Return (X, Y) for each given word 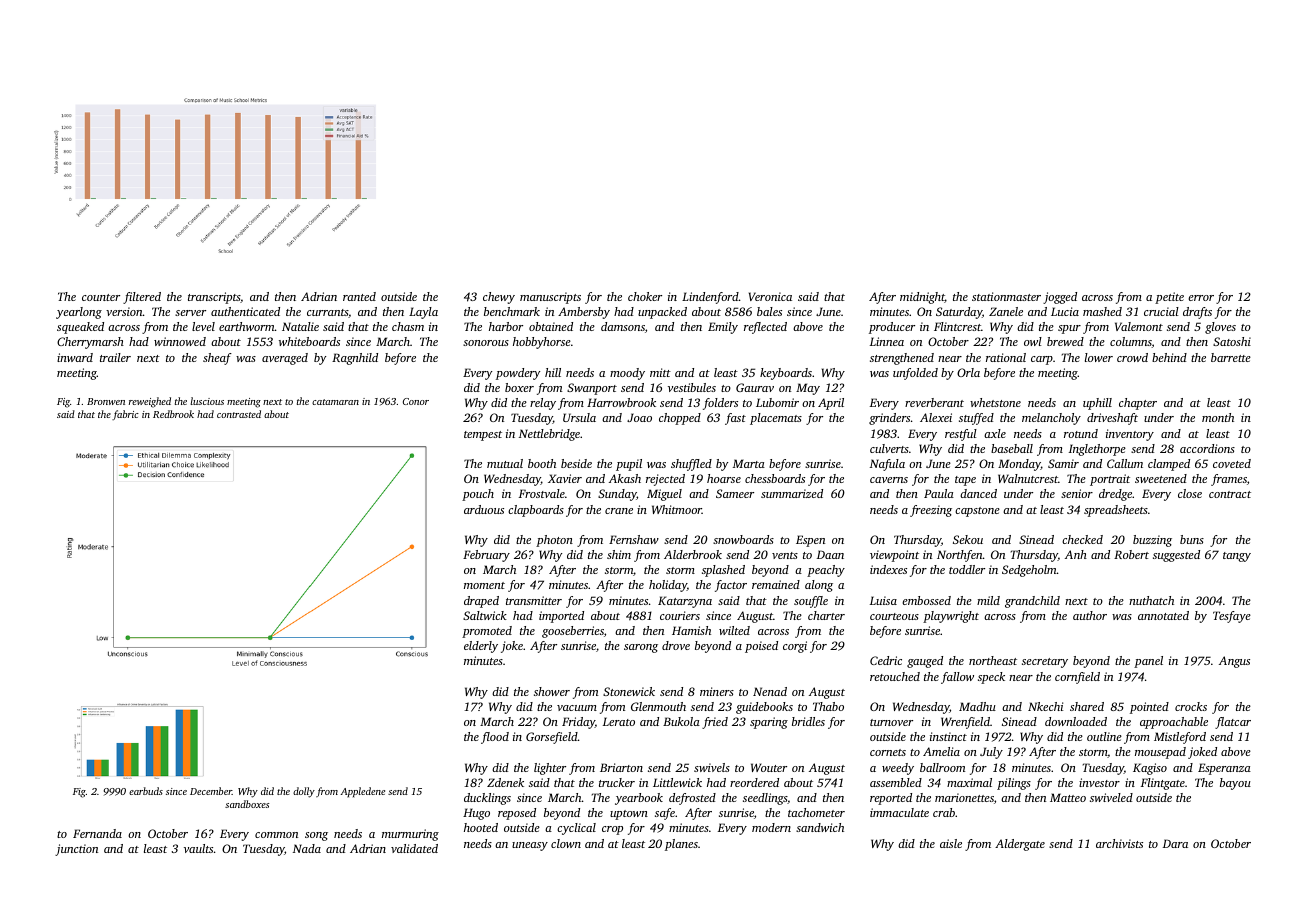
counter (101, 297)
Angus (1234, 662)
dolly (304, 792)
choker (645, 296)
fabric (125, 415)
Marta (749, 463)
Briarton (621, 767)
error (1201, 298)
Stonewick (629, 691)
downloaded (1076, 721)
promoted (487, 632)
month (1218, 417)
